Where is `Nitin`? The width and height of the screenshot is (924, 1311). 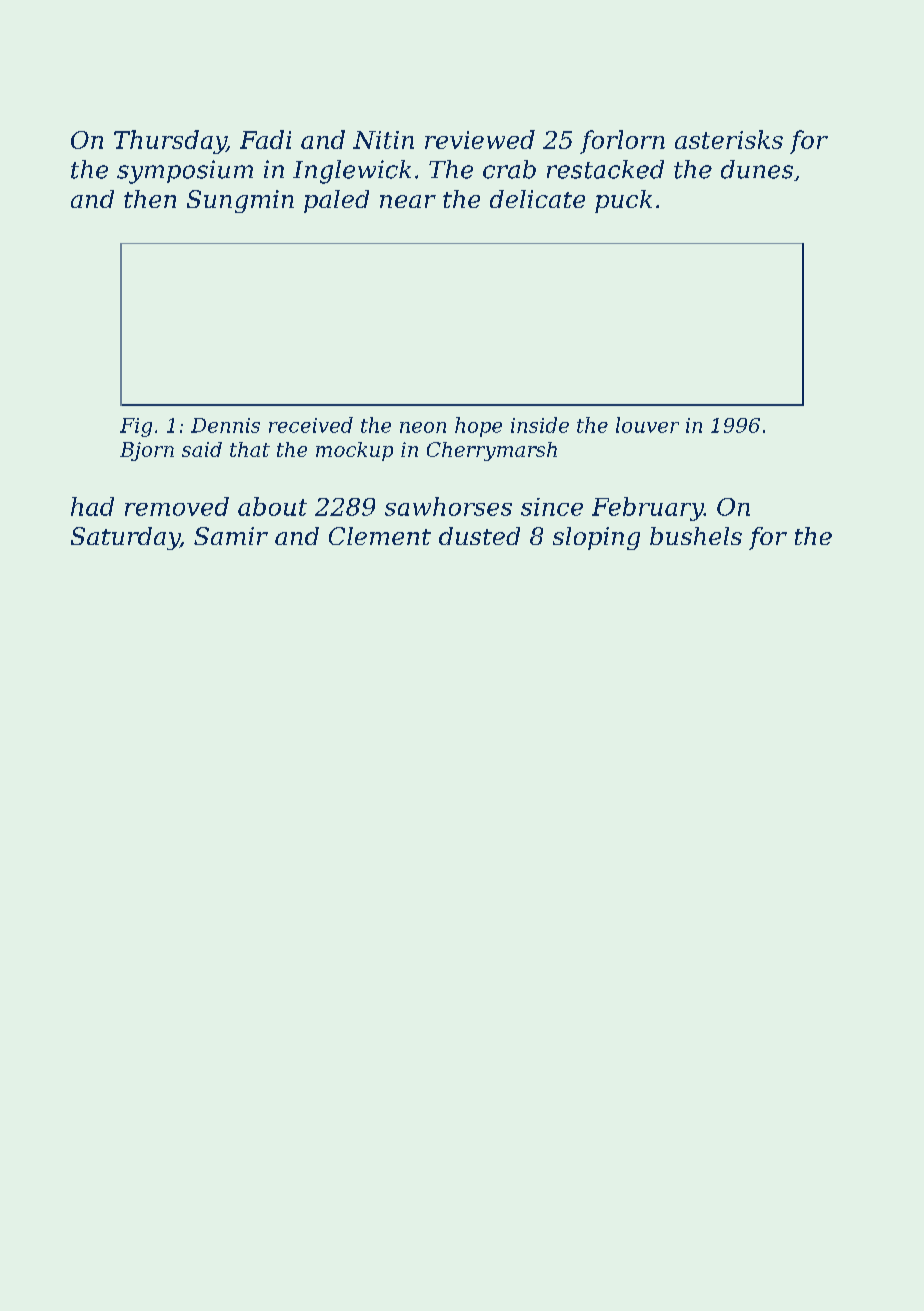 Nitin is located at coordinates (383, 140).
